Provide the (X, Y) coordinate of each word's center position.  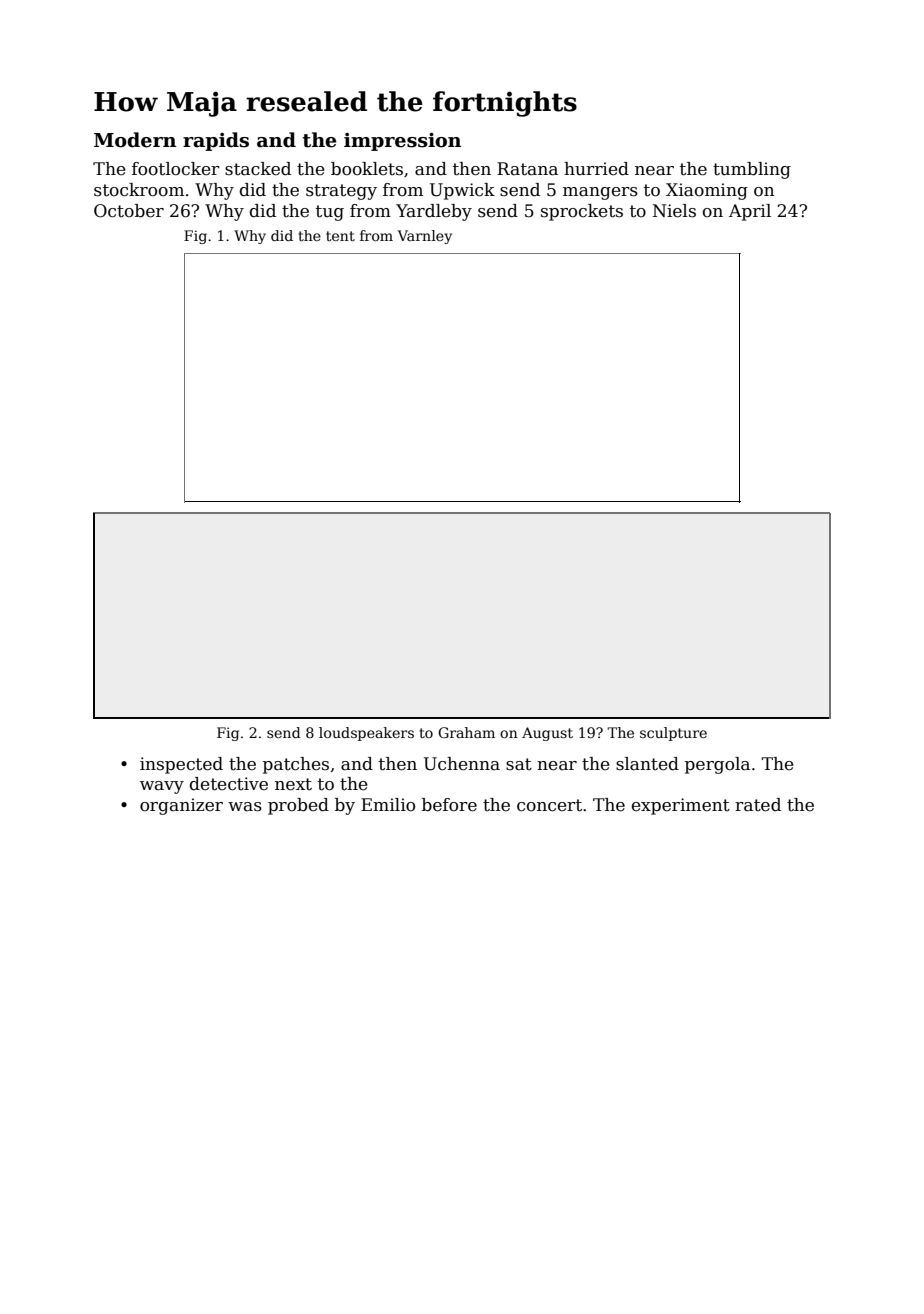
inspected (181, 765)
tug (330, 213)
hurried (596, 169)
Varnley (425, 237)
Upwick (462, 191)
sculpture (673, 734)
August (547, 734)
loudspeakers (366, 734)
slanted (647, 764)
